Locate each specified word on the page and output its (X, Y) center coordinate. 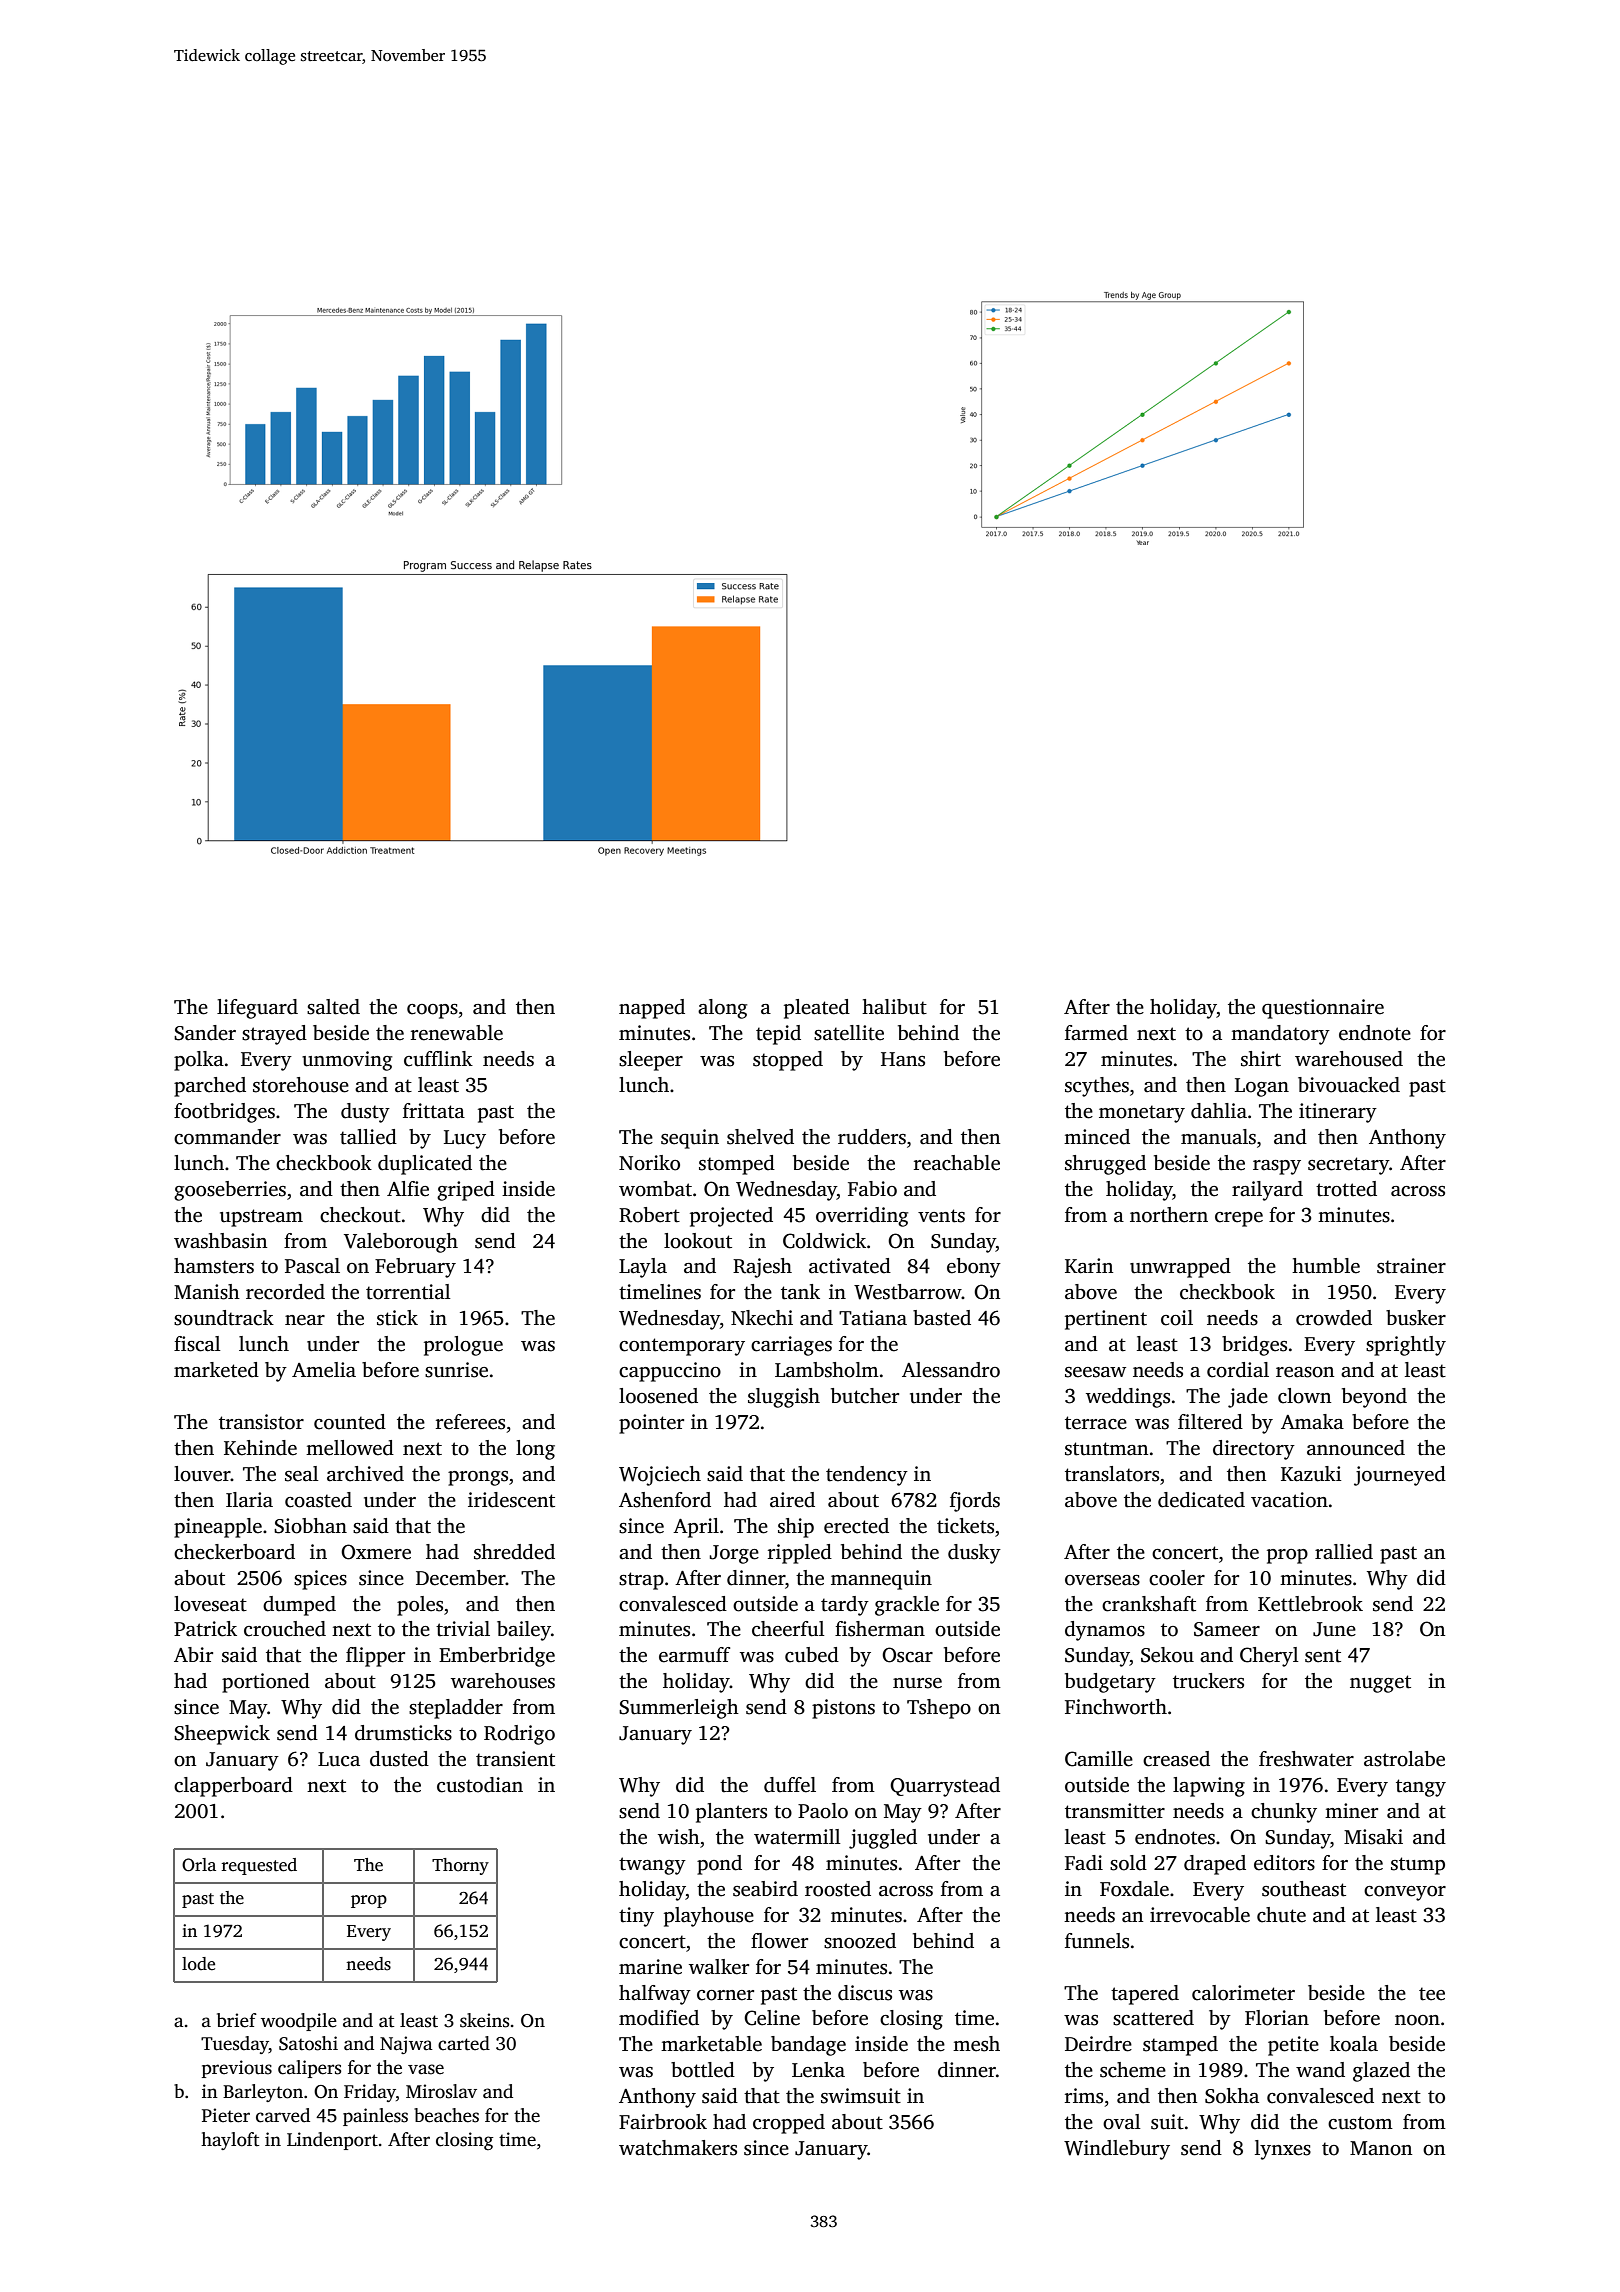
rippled (800, 1554)
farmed (1096, 1033)
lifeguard (257, 1009)
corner (725, 1995)
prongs (478, 1478)
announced (1356, 1448)
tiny (636, 1917)
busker (1416, 1318)
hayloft (230, 2141)
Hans (903, 1059)
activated (850, 1266)
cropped (789, 2124)
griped (466, 1191)
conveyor (1405, 1893)
